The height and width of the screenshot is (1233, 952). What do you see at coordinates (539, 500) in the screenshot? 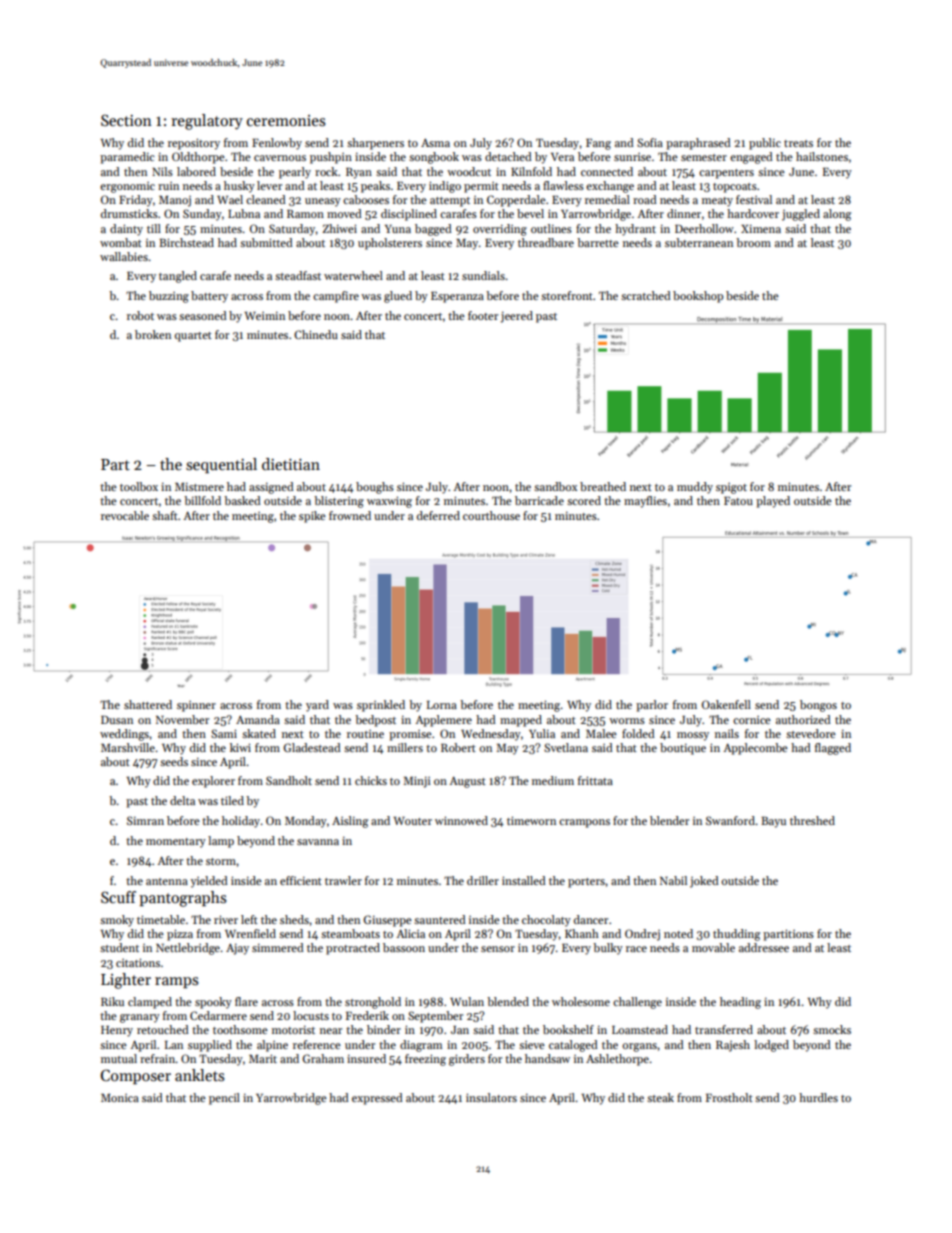
I see `barricade` at bounding box center [539, 500].
